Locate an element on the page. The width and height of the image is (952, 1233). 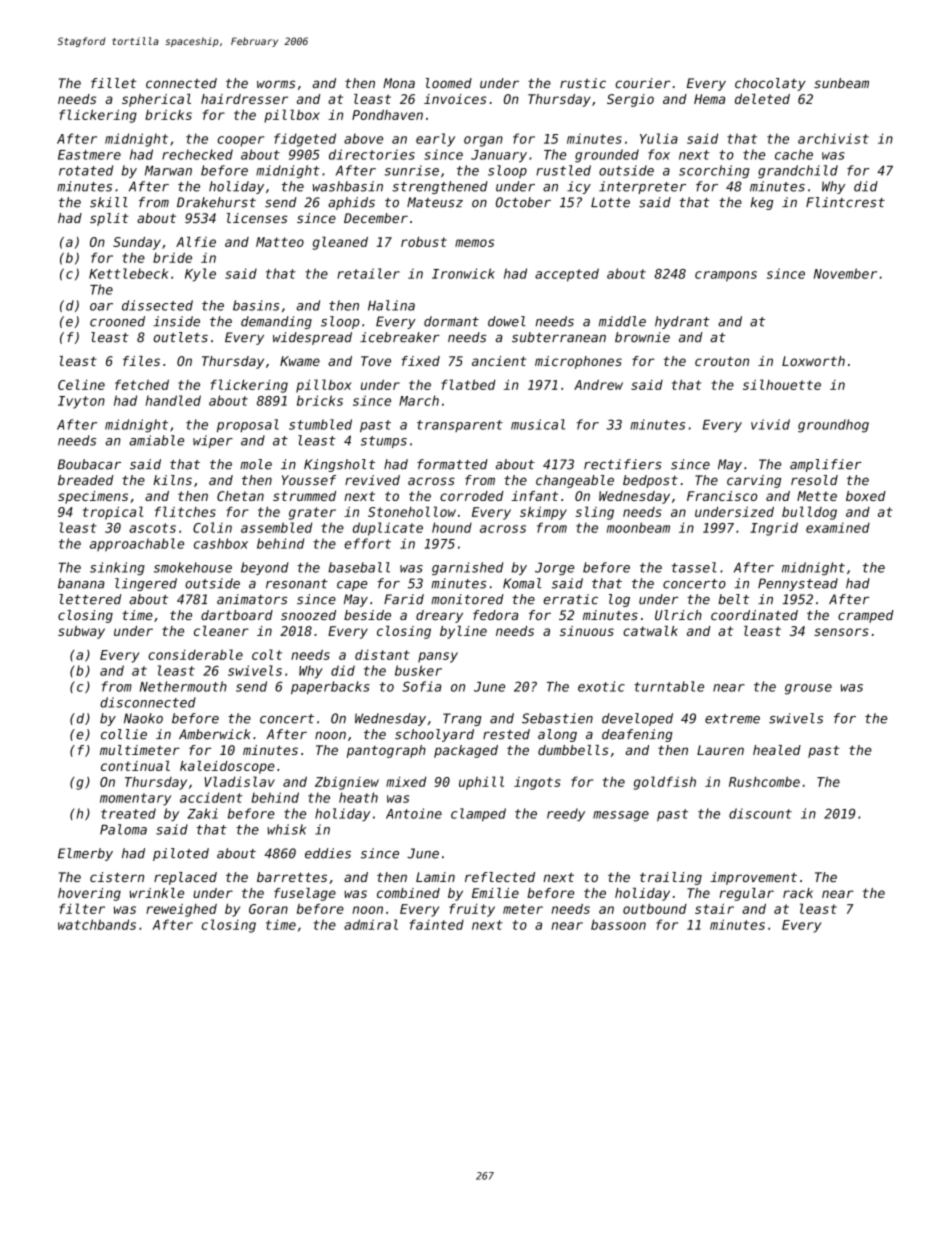
hound is located at coordinates (452, 527).
